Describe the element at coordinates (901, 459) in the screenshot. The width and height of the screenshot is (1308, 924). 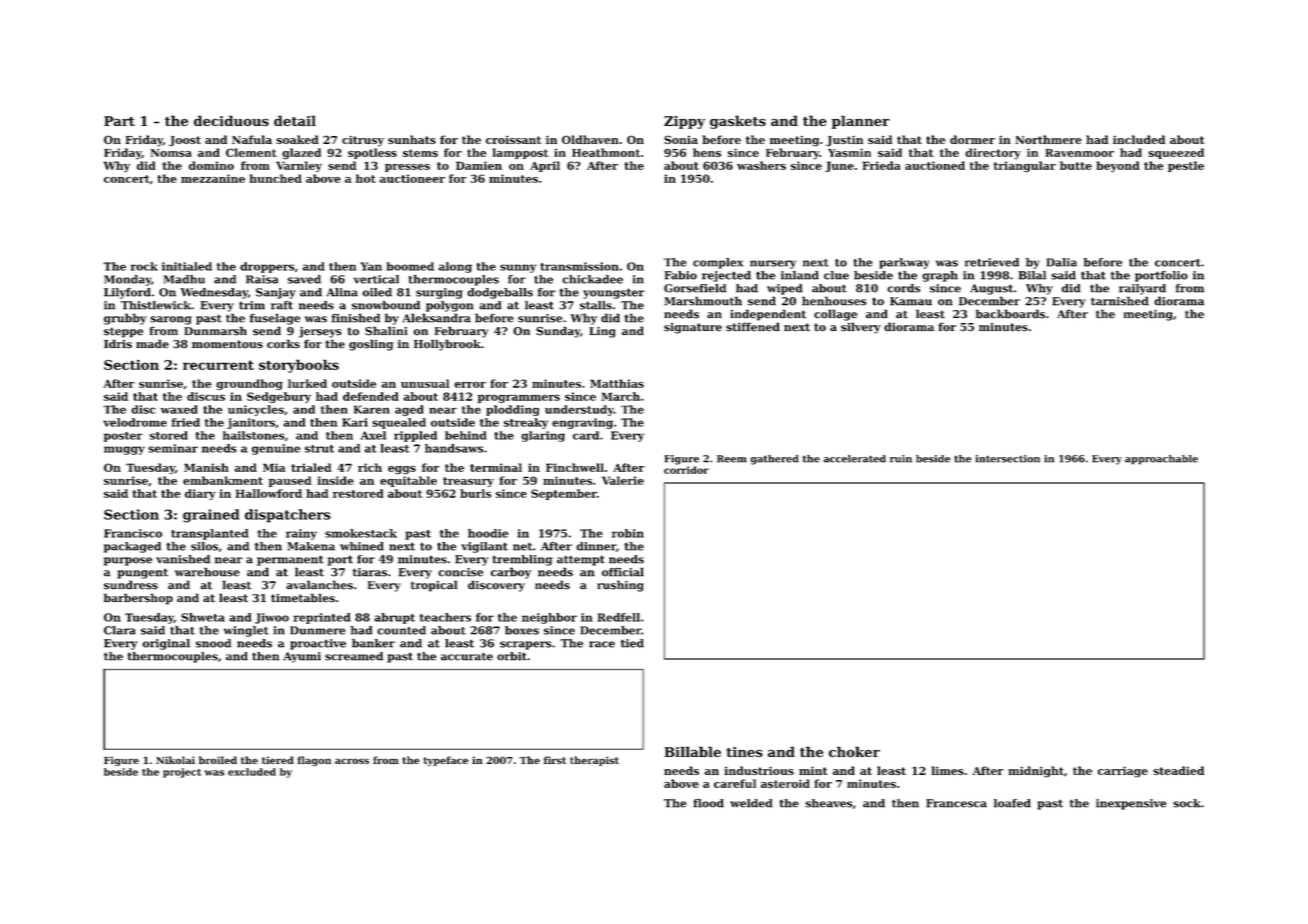
I see `ruin` at that location.
